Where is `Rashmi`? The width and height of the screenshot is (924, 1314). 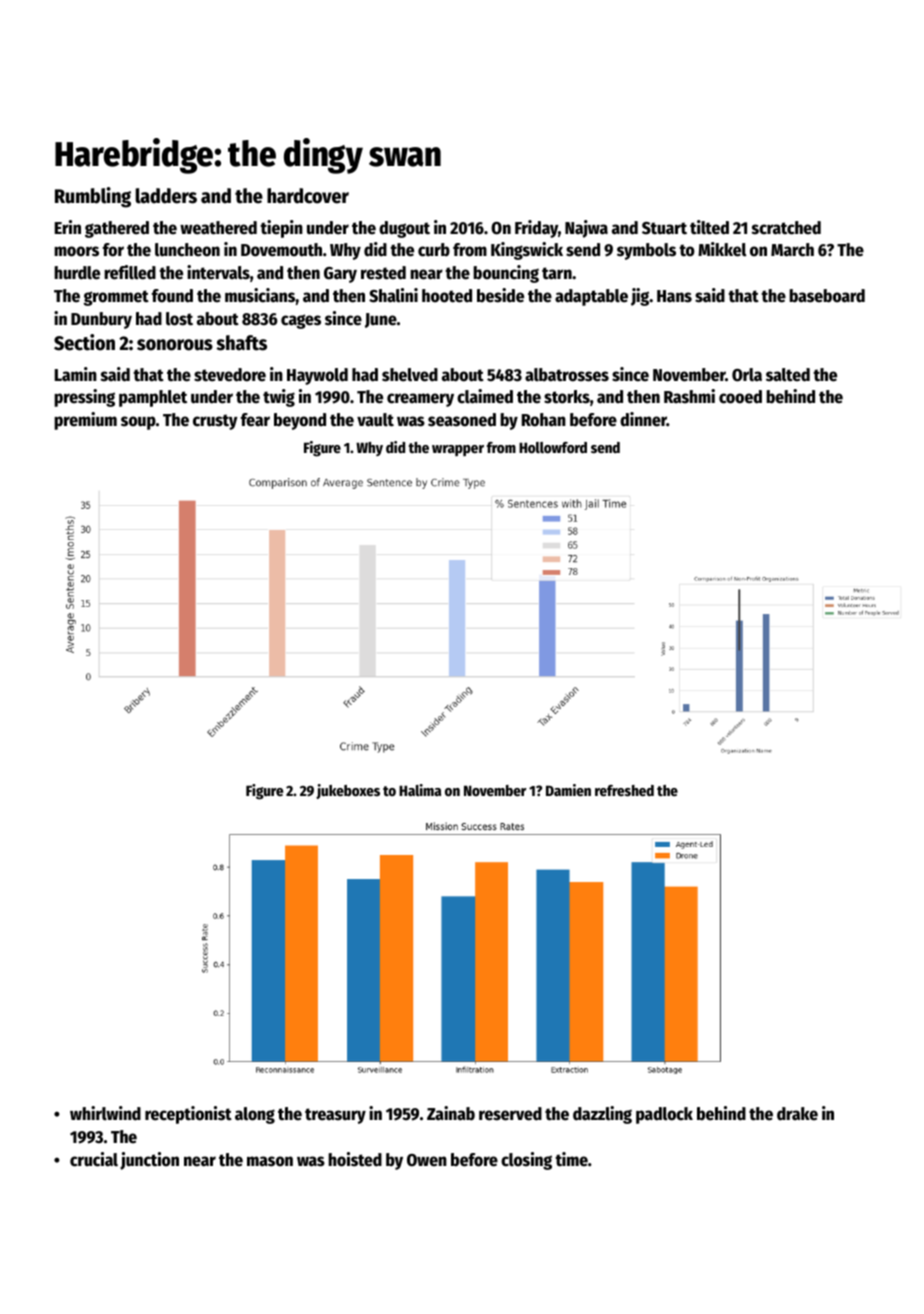
Rashmi is located at coordinates (689, 396).
